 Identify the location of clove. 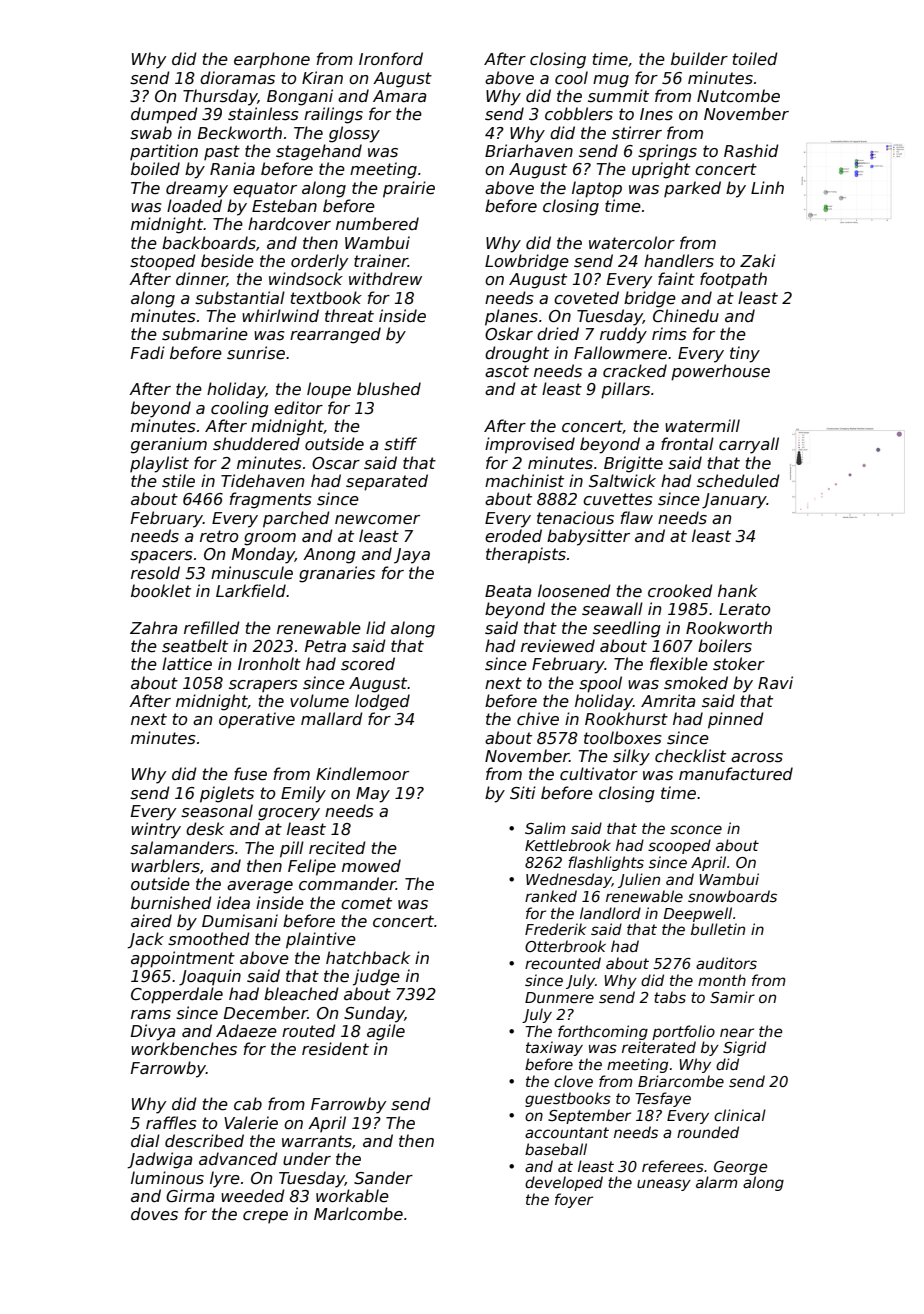
(573, 1081).
